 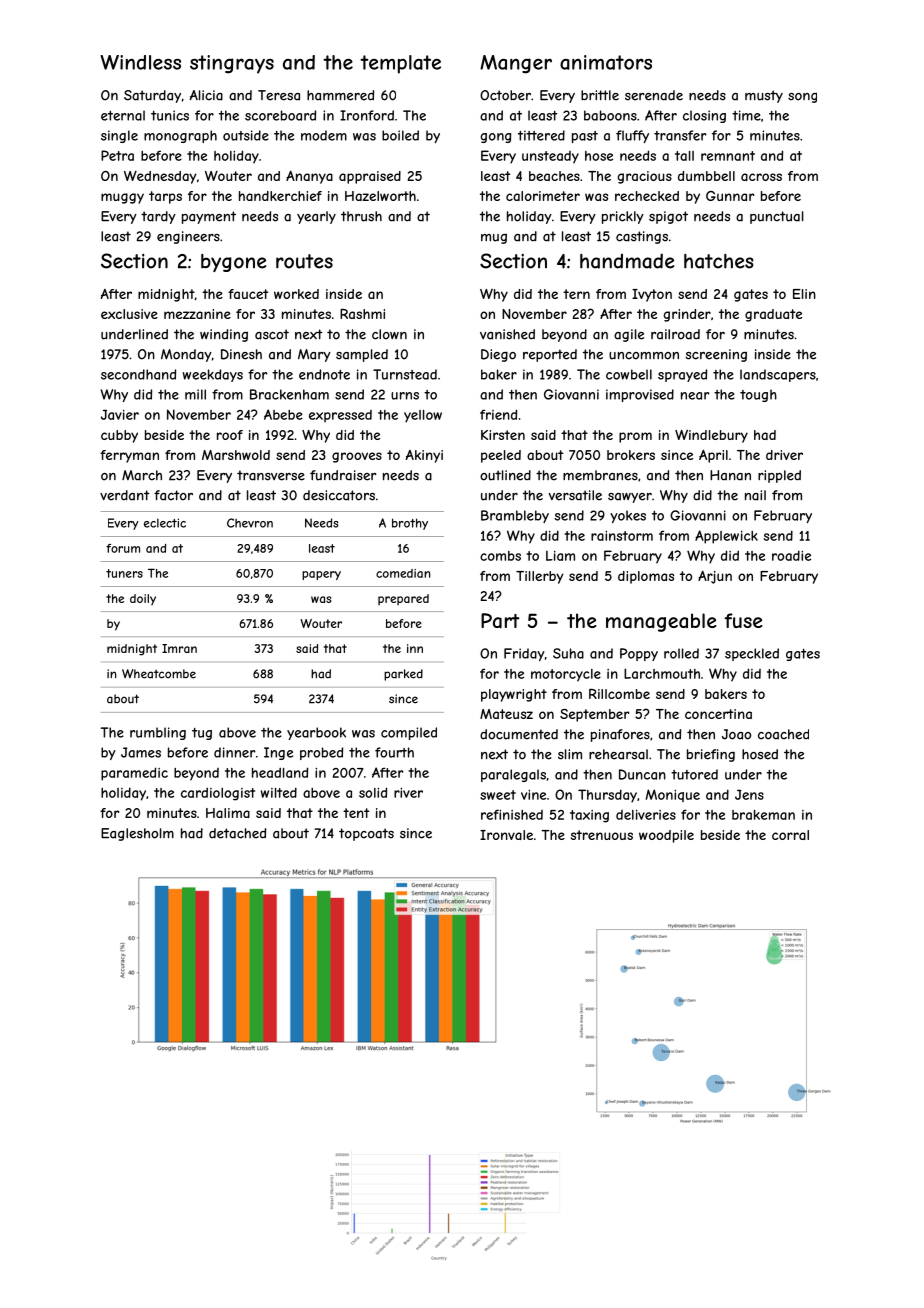 I want to click on Rashmi, so click(x=362, y=314).
